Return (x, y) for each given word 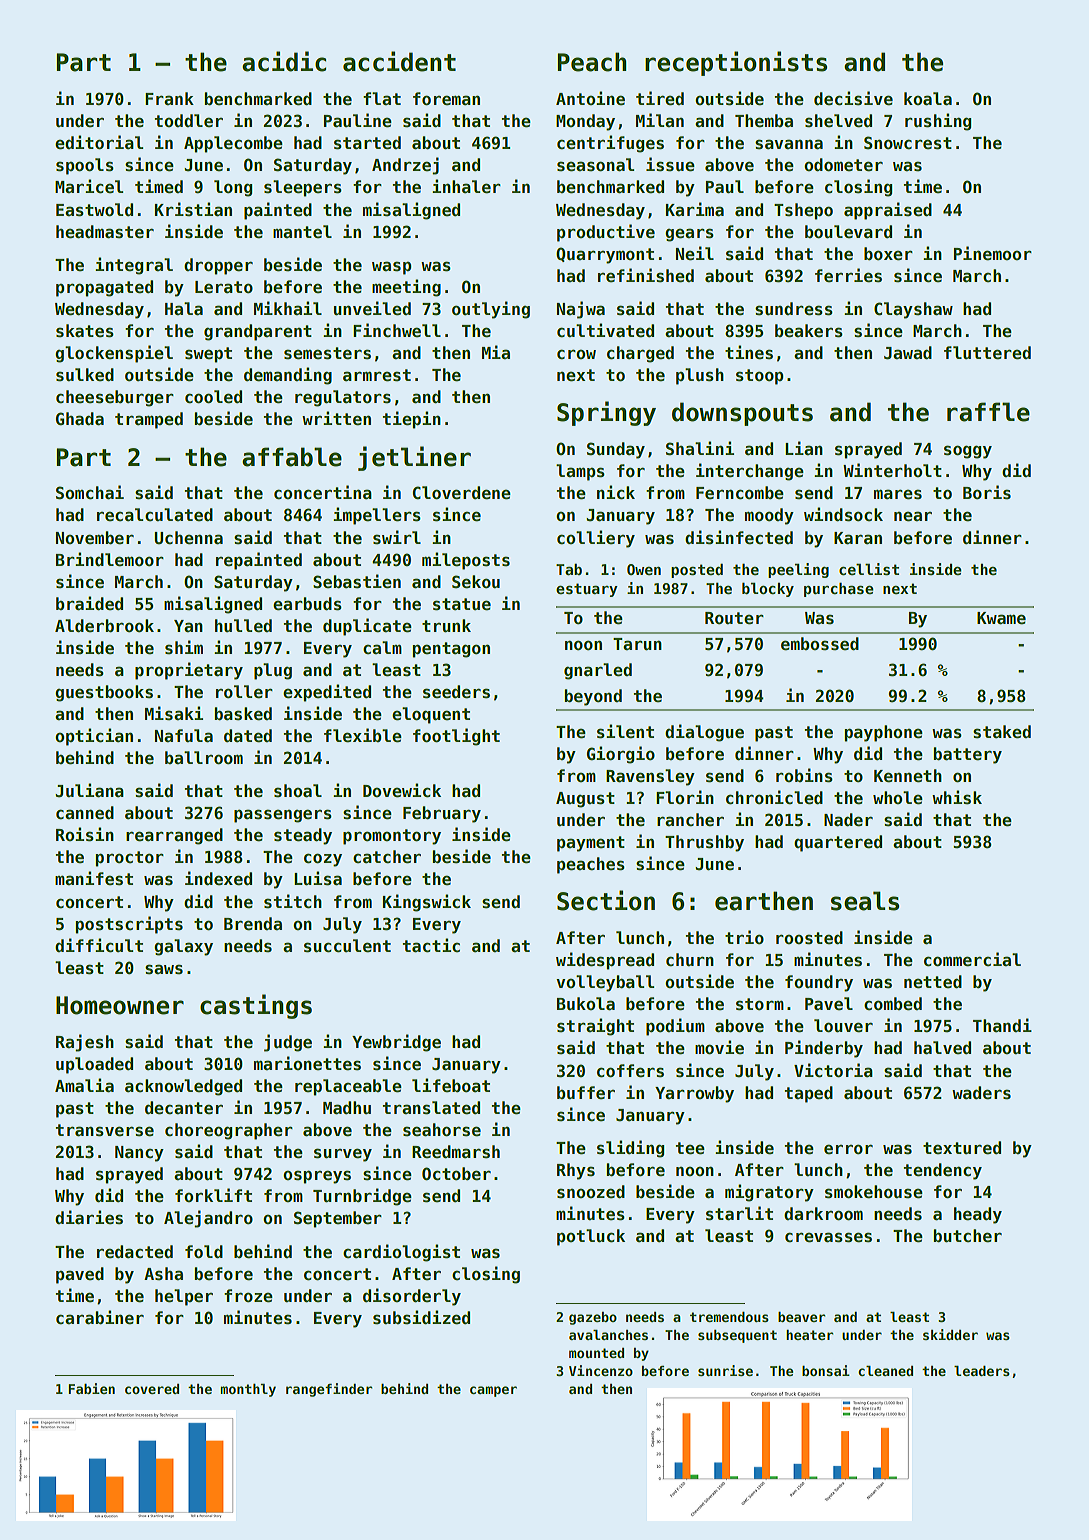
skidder (950, 1334)
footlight (456, 737)
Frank (169, 98)
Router (734, 618)
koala (928, 99)
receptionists (736, 63)
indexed (218, 878)
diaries (89, 1217)
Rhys (576, 1171)
